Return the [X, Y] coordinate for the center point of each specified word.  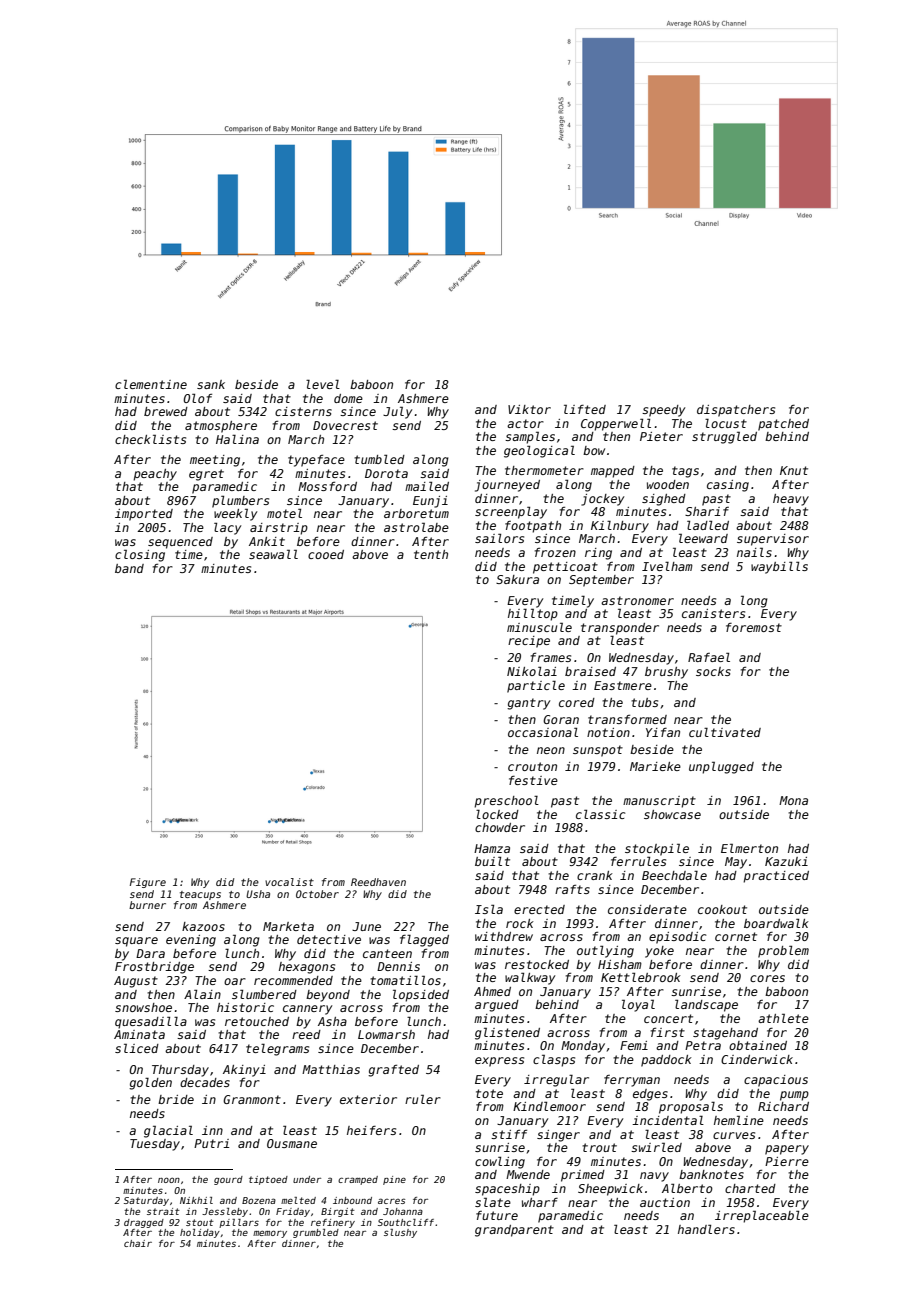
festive [533, 780]
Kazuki [786, 861]
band [129, 568]
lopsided [421, 995]
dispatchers [736, 411]
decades [205, 1082]
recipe [529, 642]
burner [147, 905]
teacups [200, 895]
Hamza [492, 848]
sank [211, 384]
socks [713, 671]
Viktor [529, 409]
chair [138, 1243]
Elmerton [749, 848]
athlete [783, 1018]
